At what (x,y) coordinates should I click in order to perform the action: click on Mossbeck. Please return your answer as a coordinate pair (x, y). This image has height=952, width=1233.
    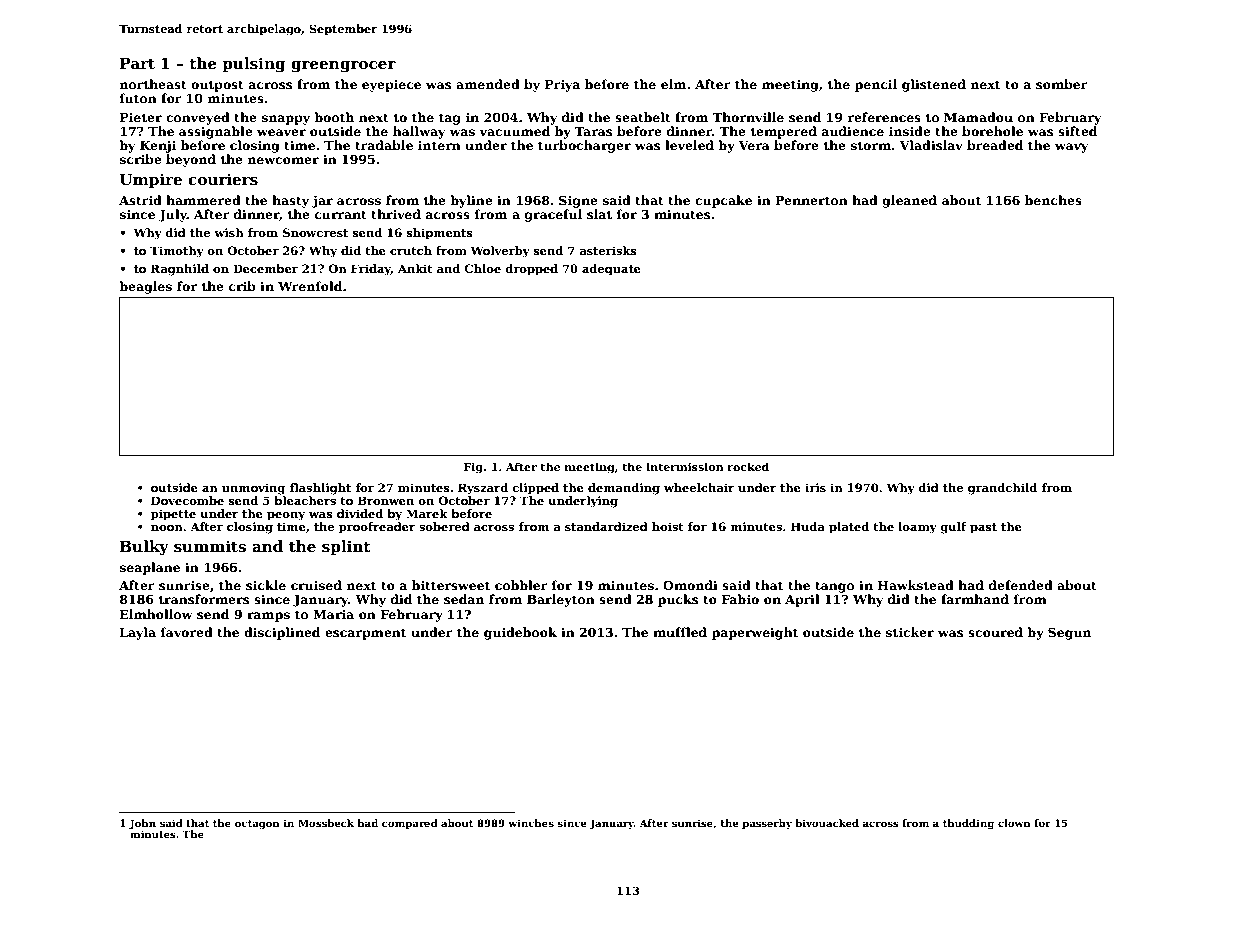
    Looking at the image, I should click on (326, 823).
